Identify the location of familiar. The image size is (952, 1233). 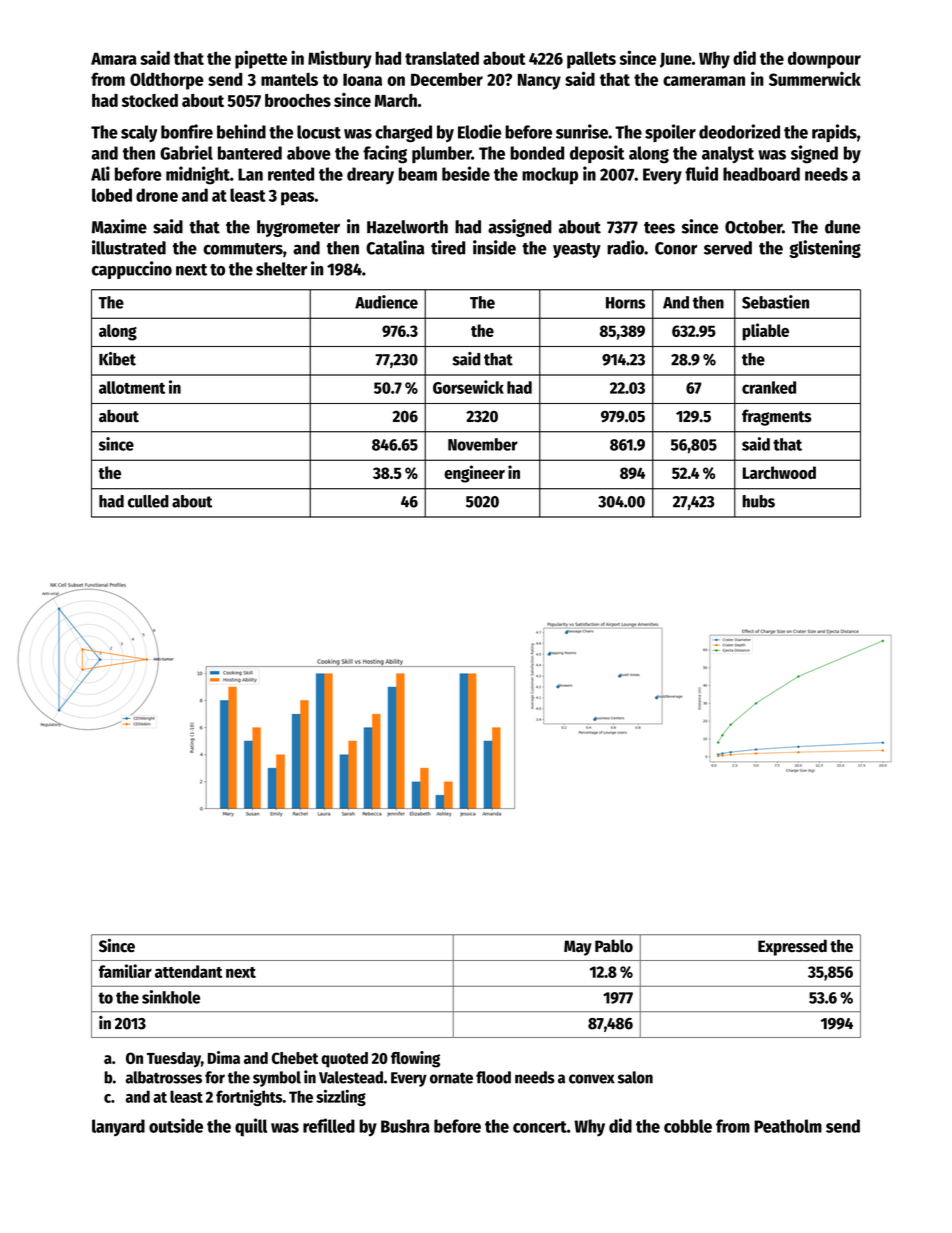
(125, 971).
